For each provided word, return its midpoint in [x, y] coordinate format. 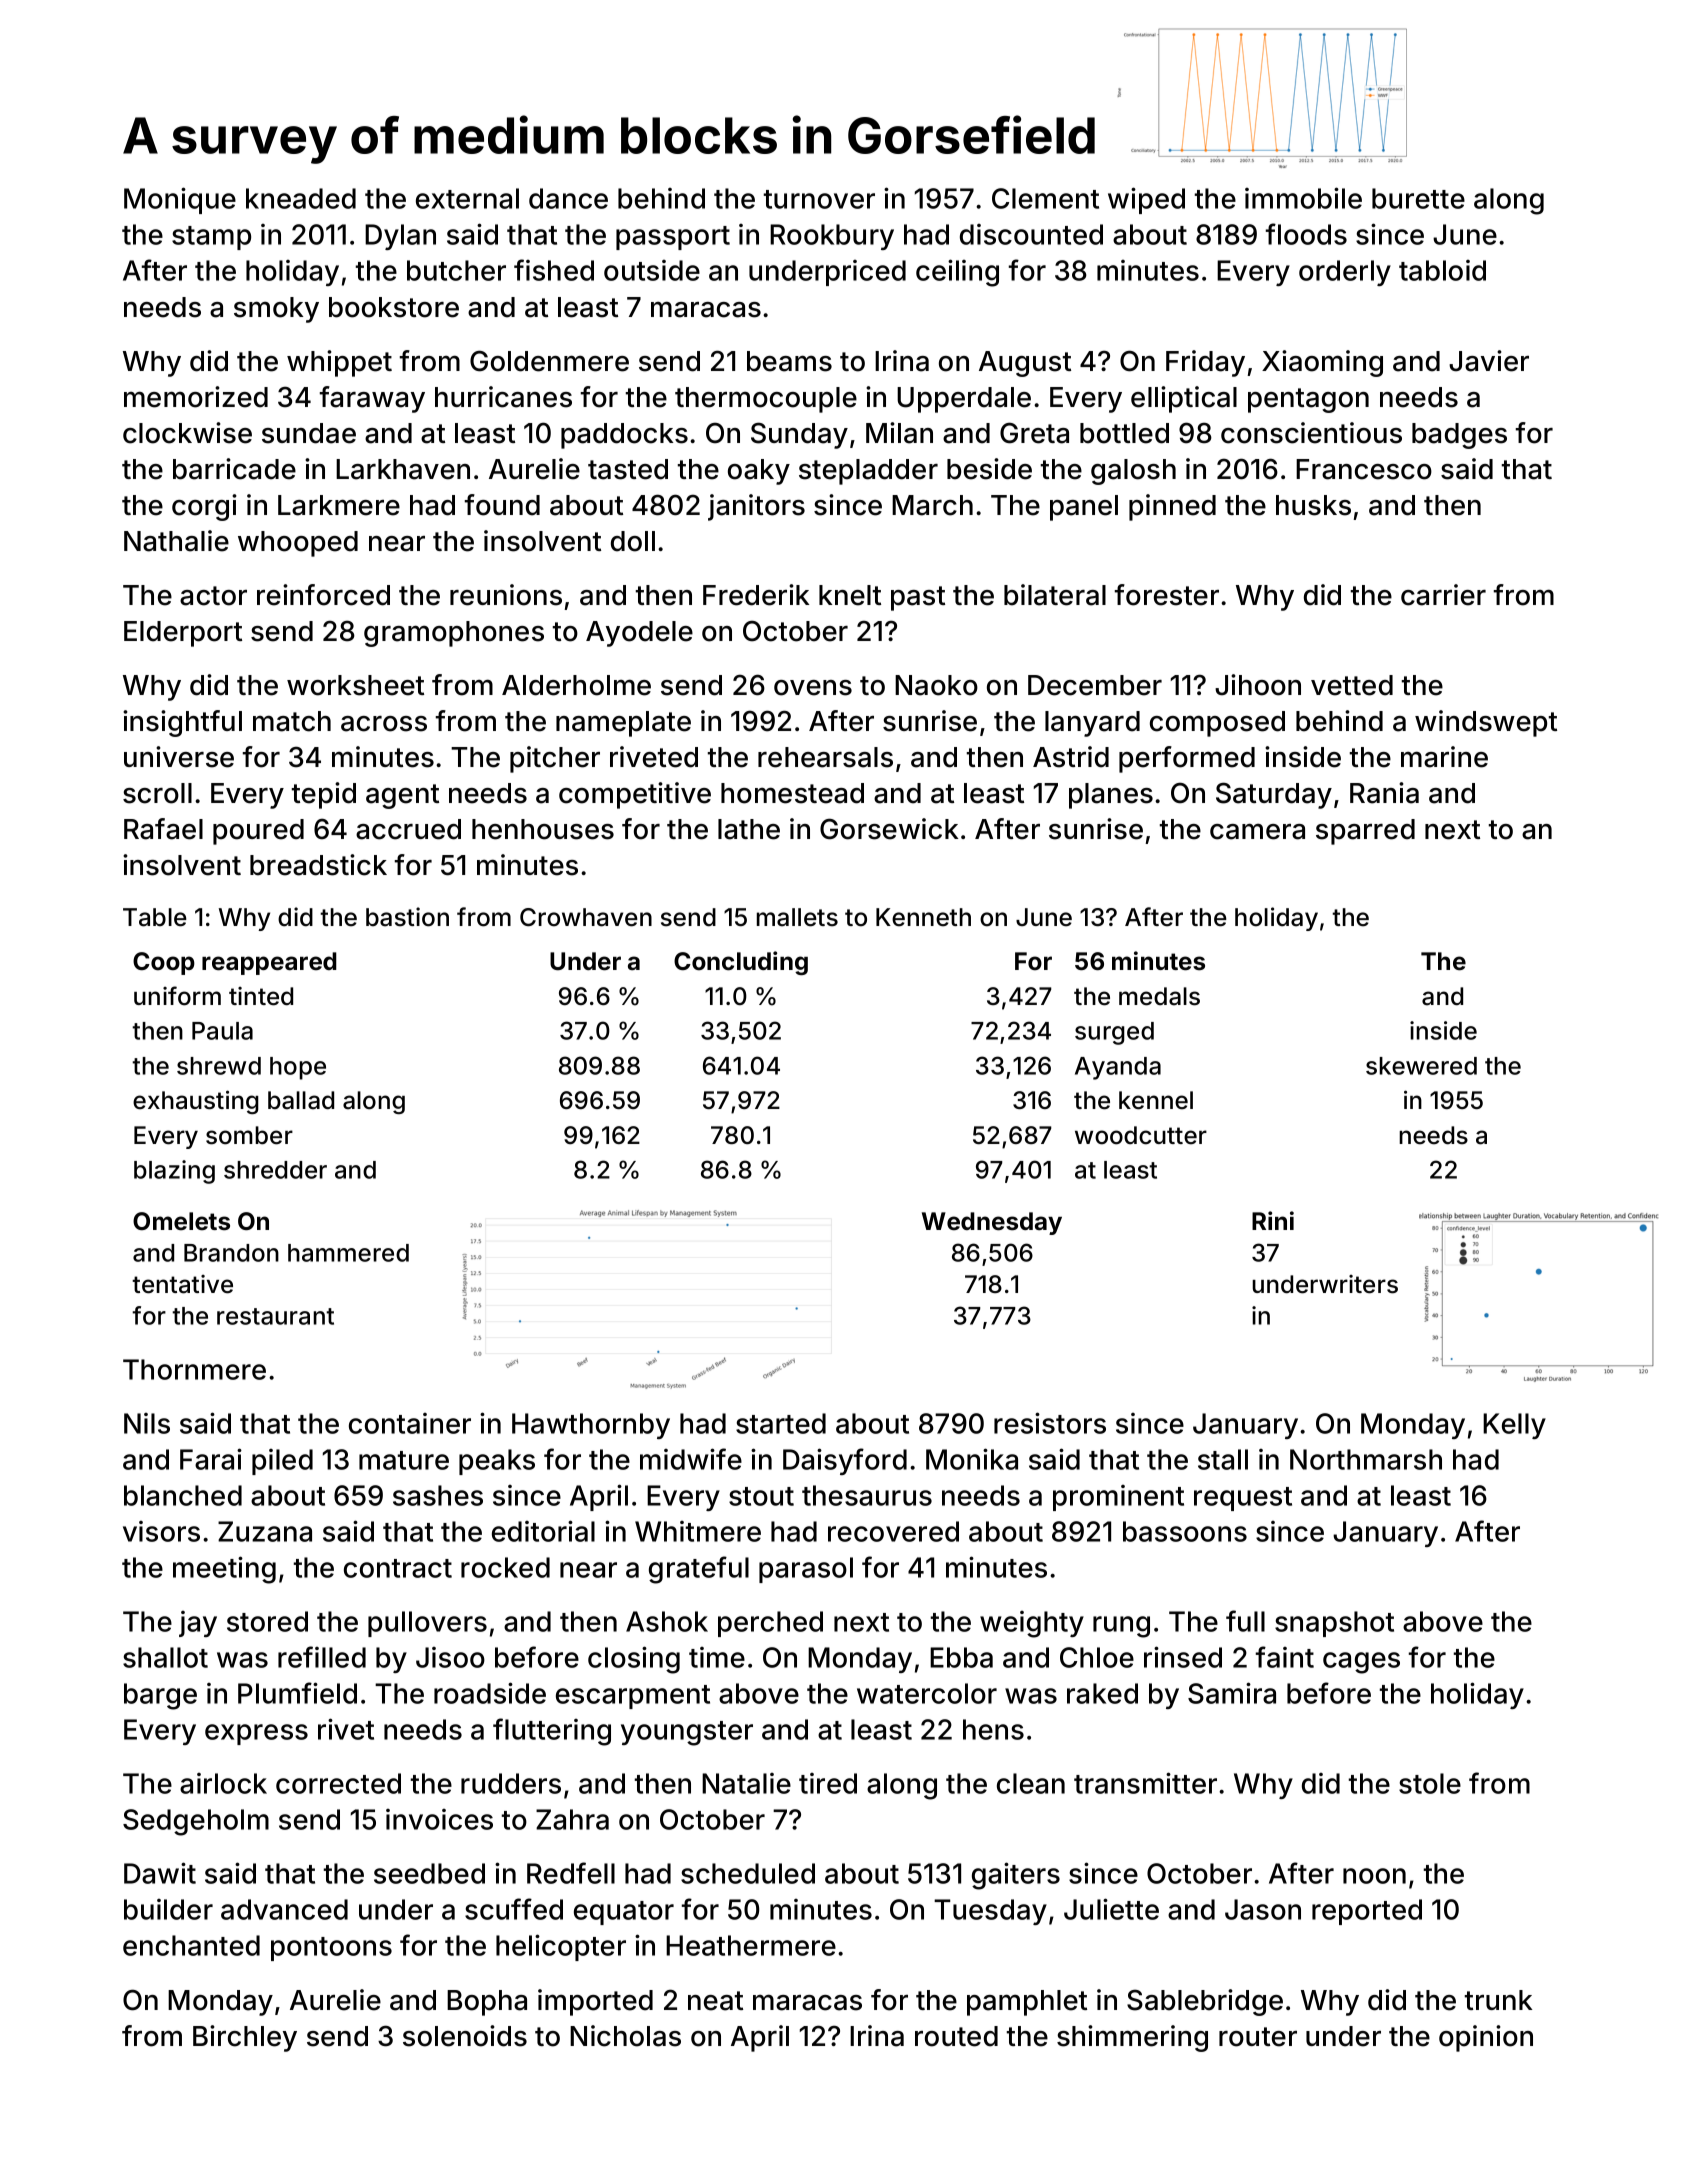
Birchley [245, 2038]
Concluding [741, 963]
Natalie [746, 1783]
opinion [1486, 2038]
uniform [177, 996]
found [502, 505]
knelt [850, 595]
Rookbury [832, 237]
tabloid [1442, 270]
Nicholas [625, 2036]
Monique [180, 200]
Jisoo [450, 1657]
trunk [1498, 2000]
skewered [1421, 1066]
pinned [1172, 507]
